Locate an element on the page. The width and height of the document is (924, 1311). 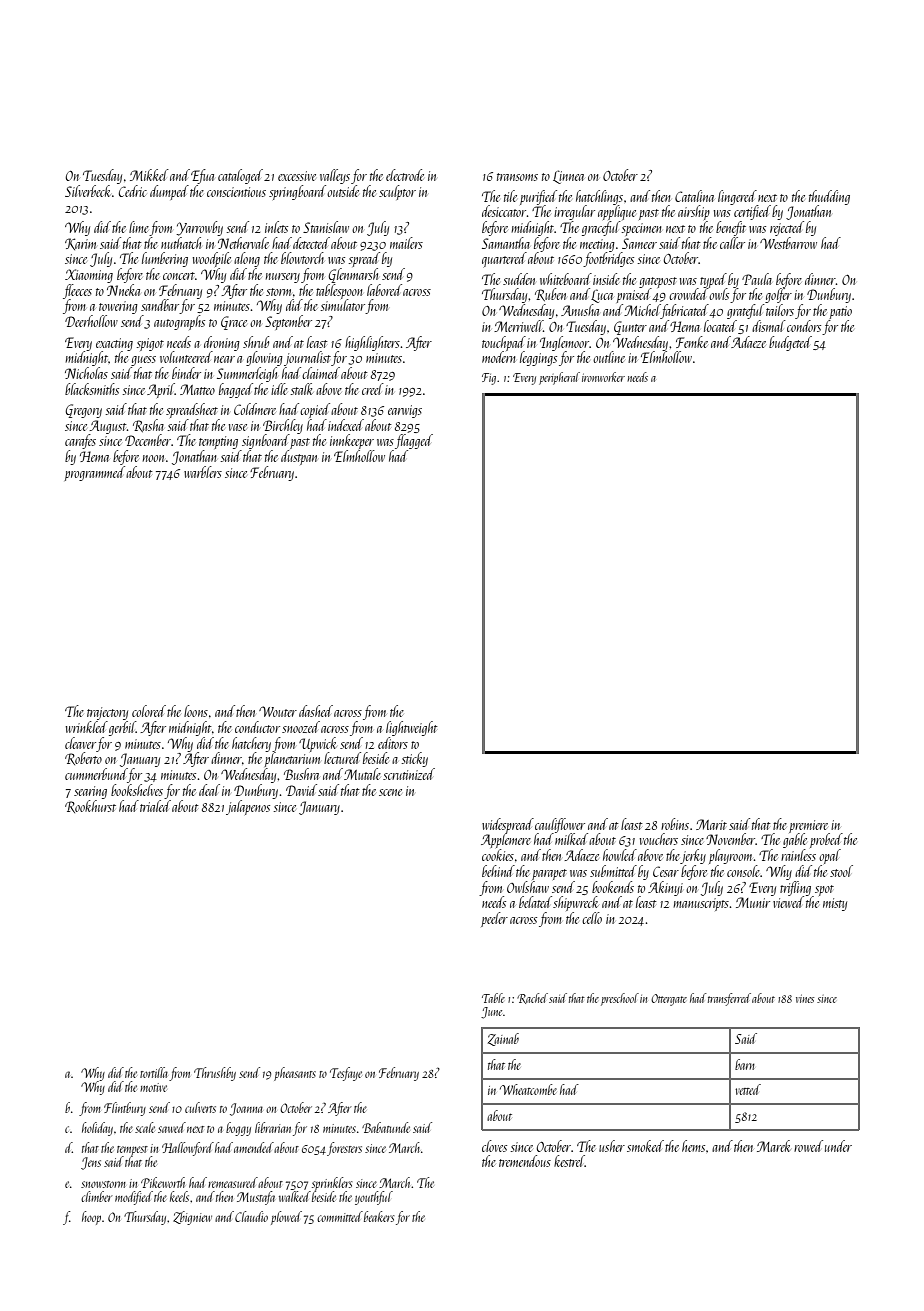
ironworker is located at coordinates (603, 377).
